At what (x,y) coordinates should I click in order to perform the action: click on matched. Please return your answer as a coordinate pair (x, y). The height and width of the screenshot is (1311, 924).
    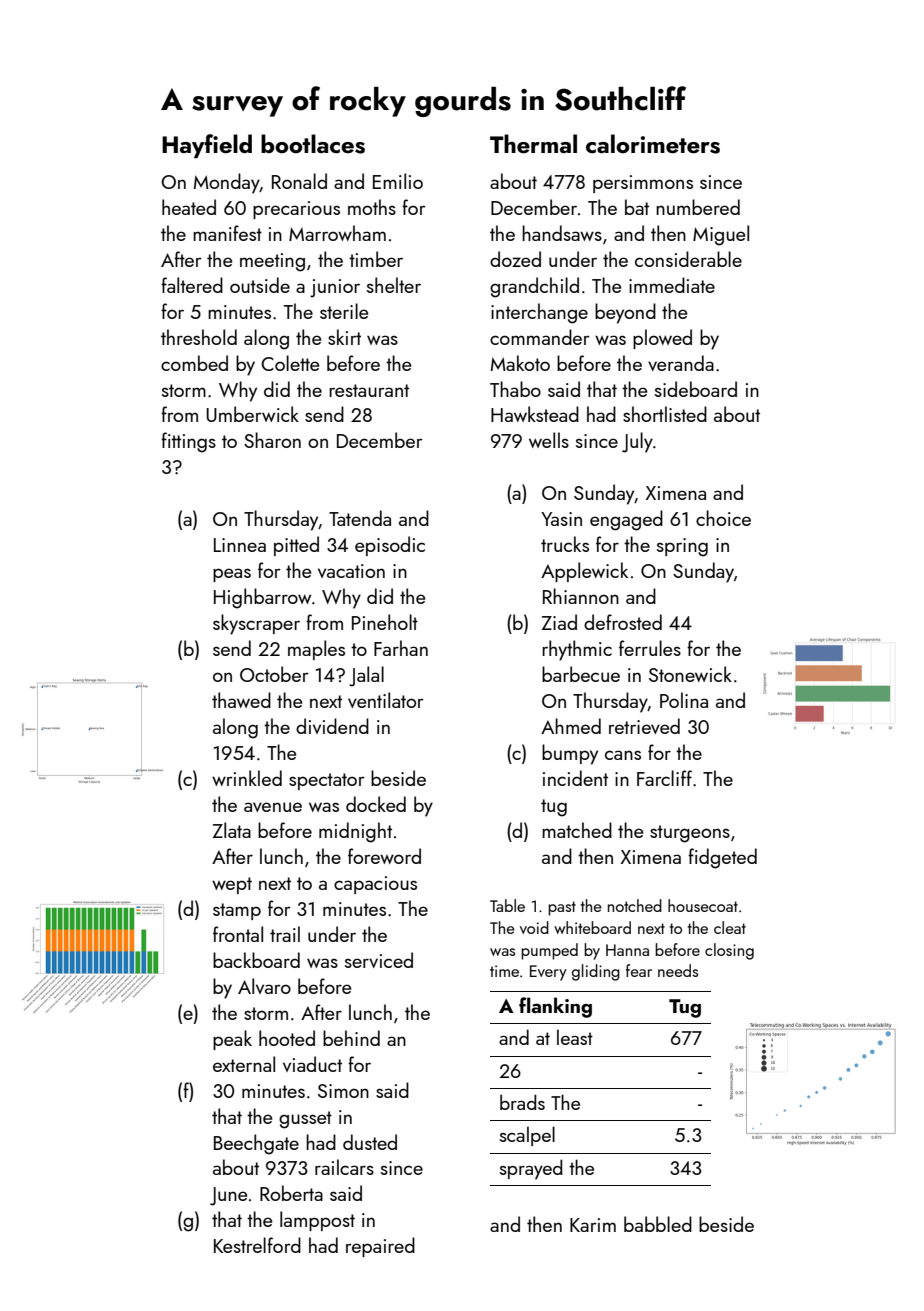
    Looking at the image, I should click on (577, 830).
